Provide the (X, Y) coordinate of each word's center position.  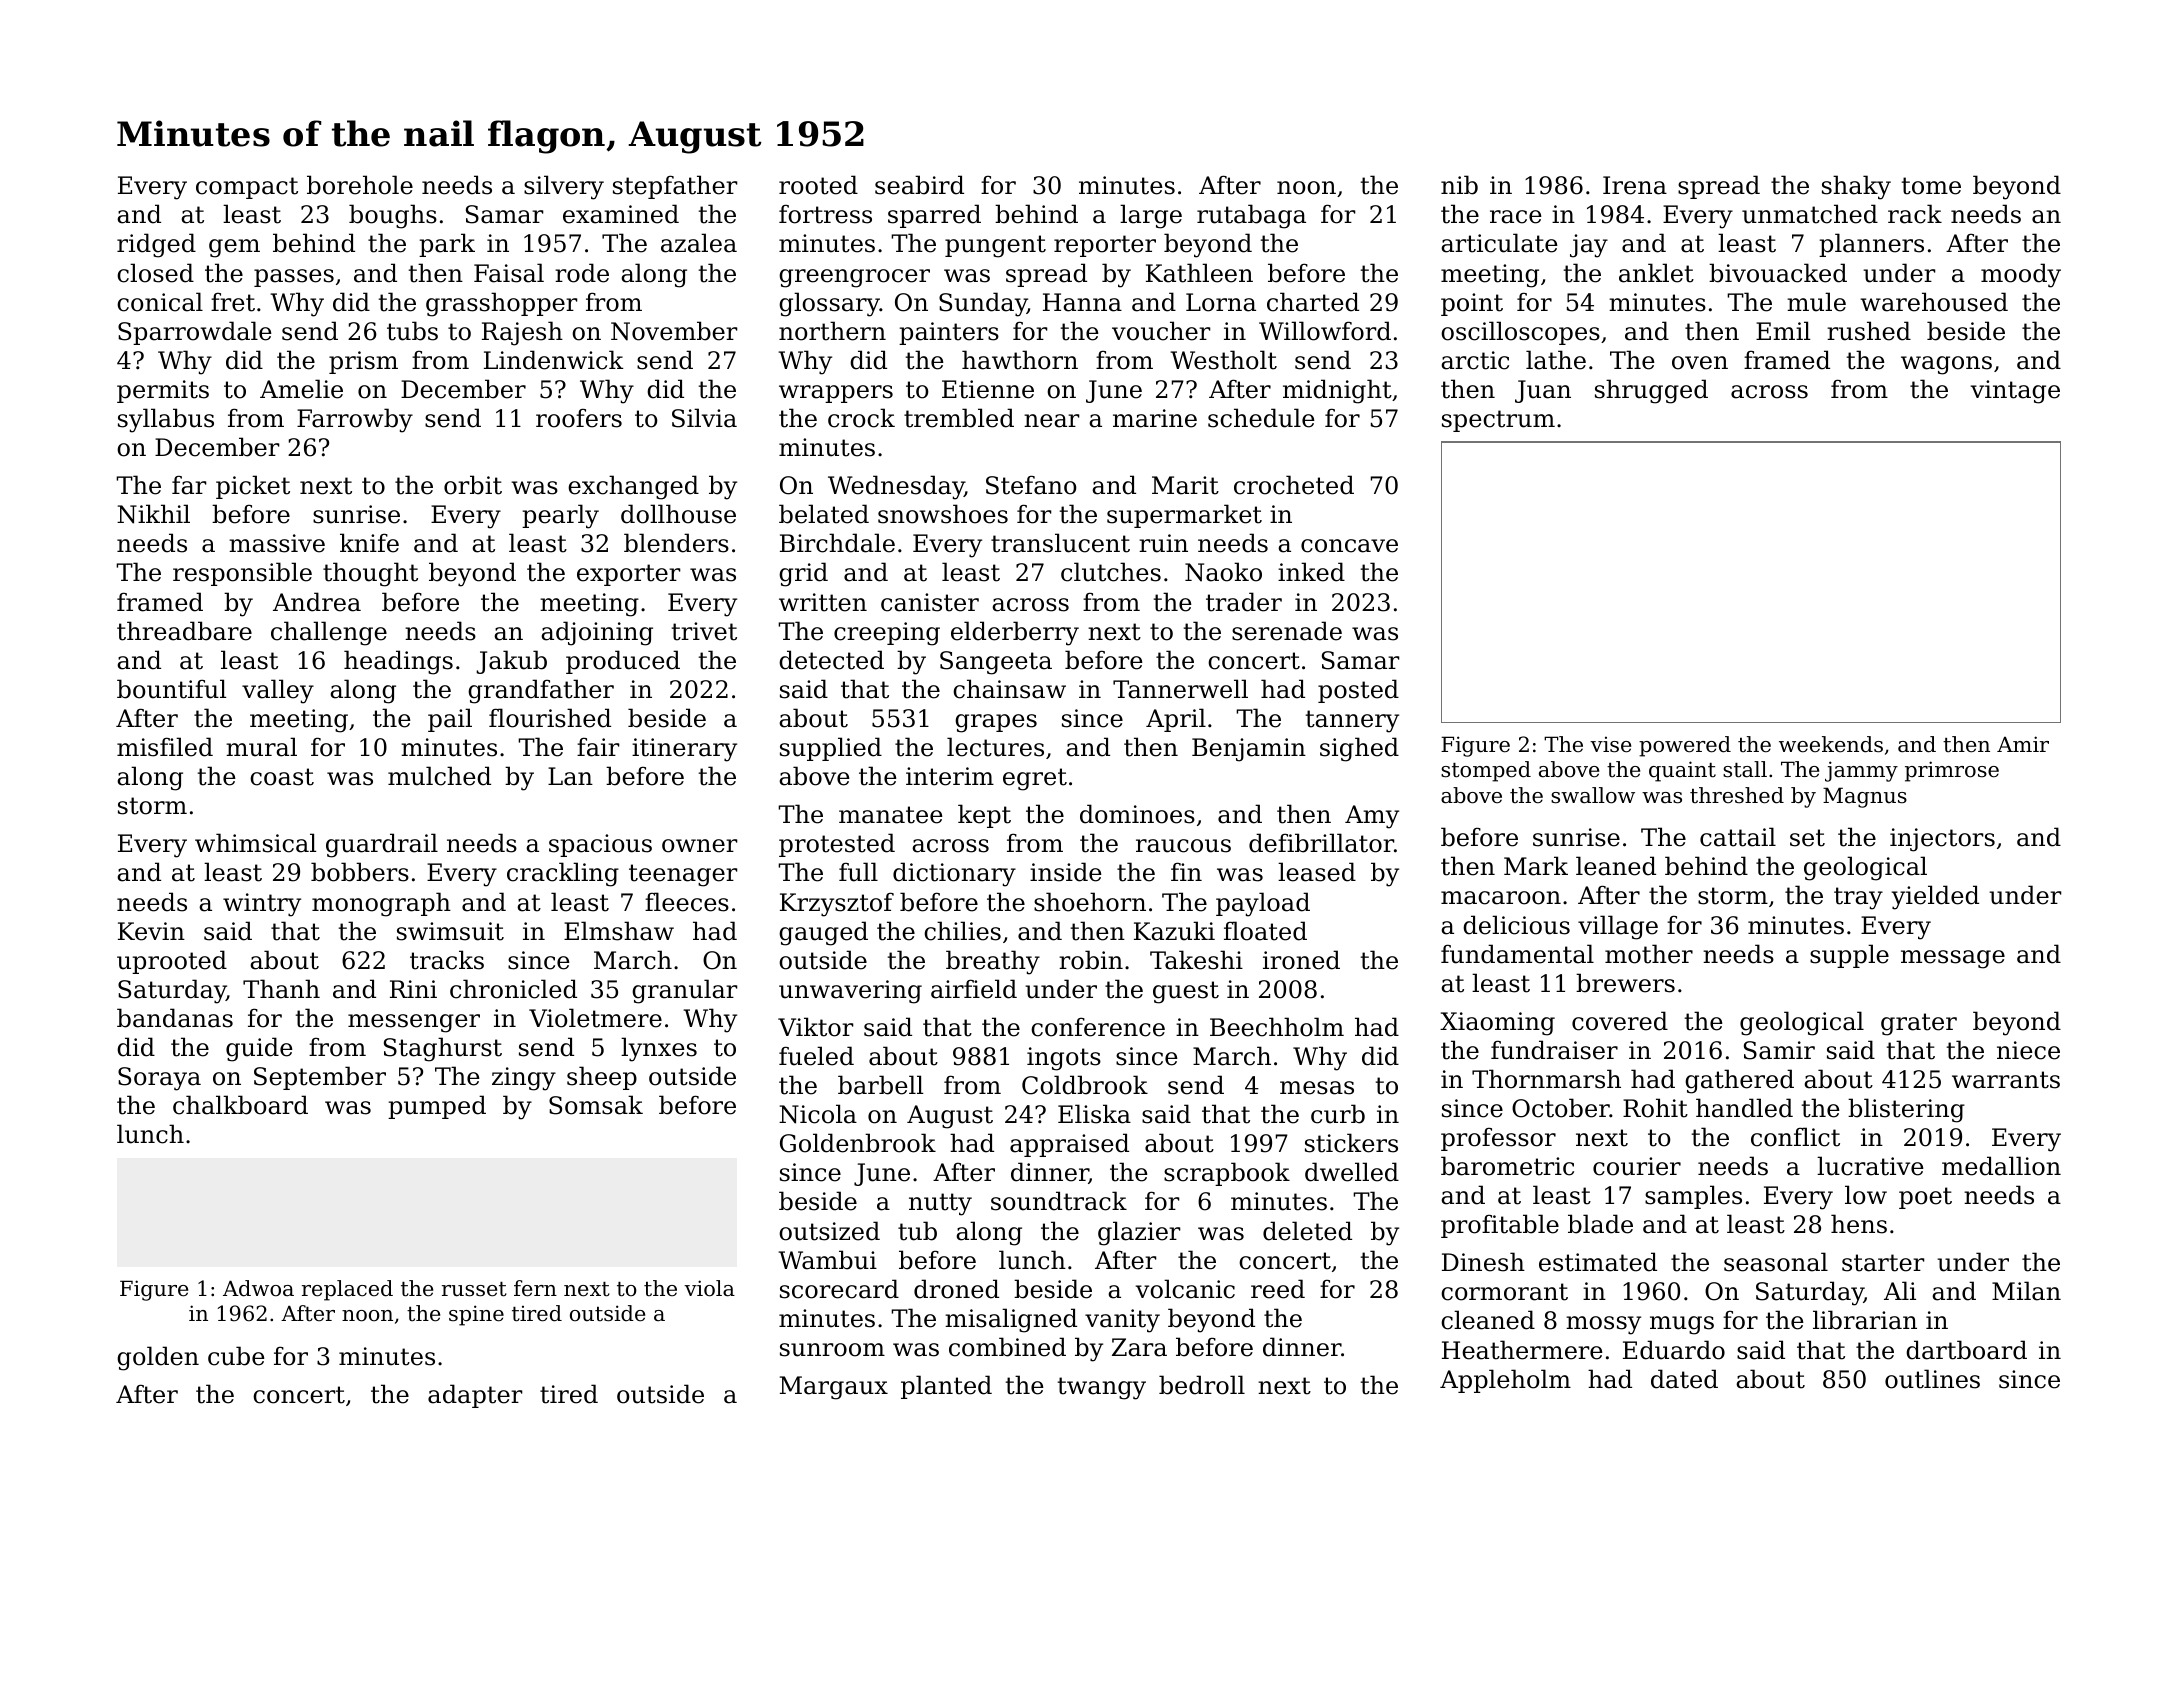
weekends (1831, 744)
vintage (2015, 392)
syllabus (166, 420)
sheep (602, 1078)
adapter (475, 1396)
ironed (1301, 960)
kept (984, 816)
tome (1931, 186)
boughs (393, 216)
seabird (919, 185)
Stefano (1031, 485)
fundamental (1517, 954)
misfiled (165, 747)
